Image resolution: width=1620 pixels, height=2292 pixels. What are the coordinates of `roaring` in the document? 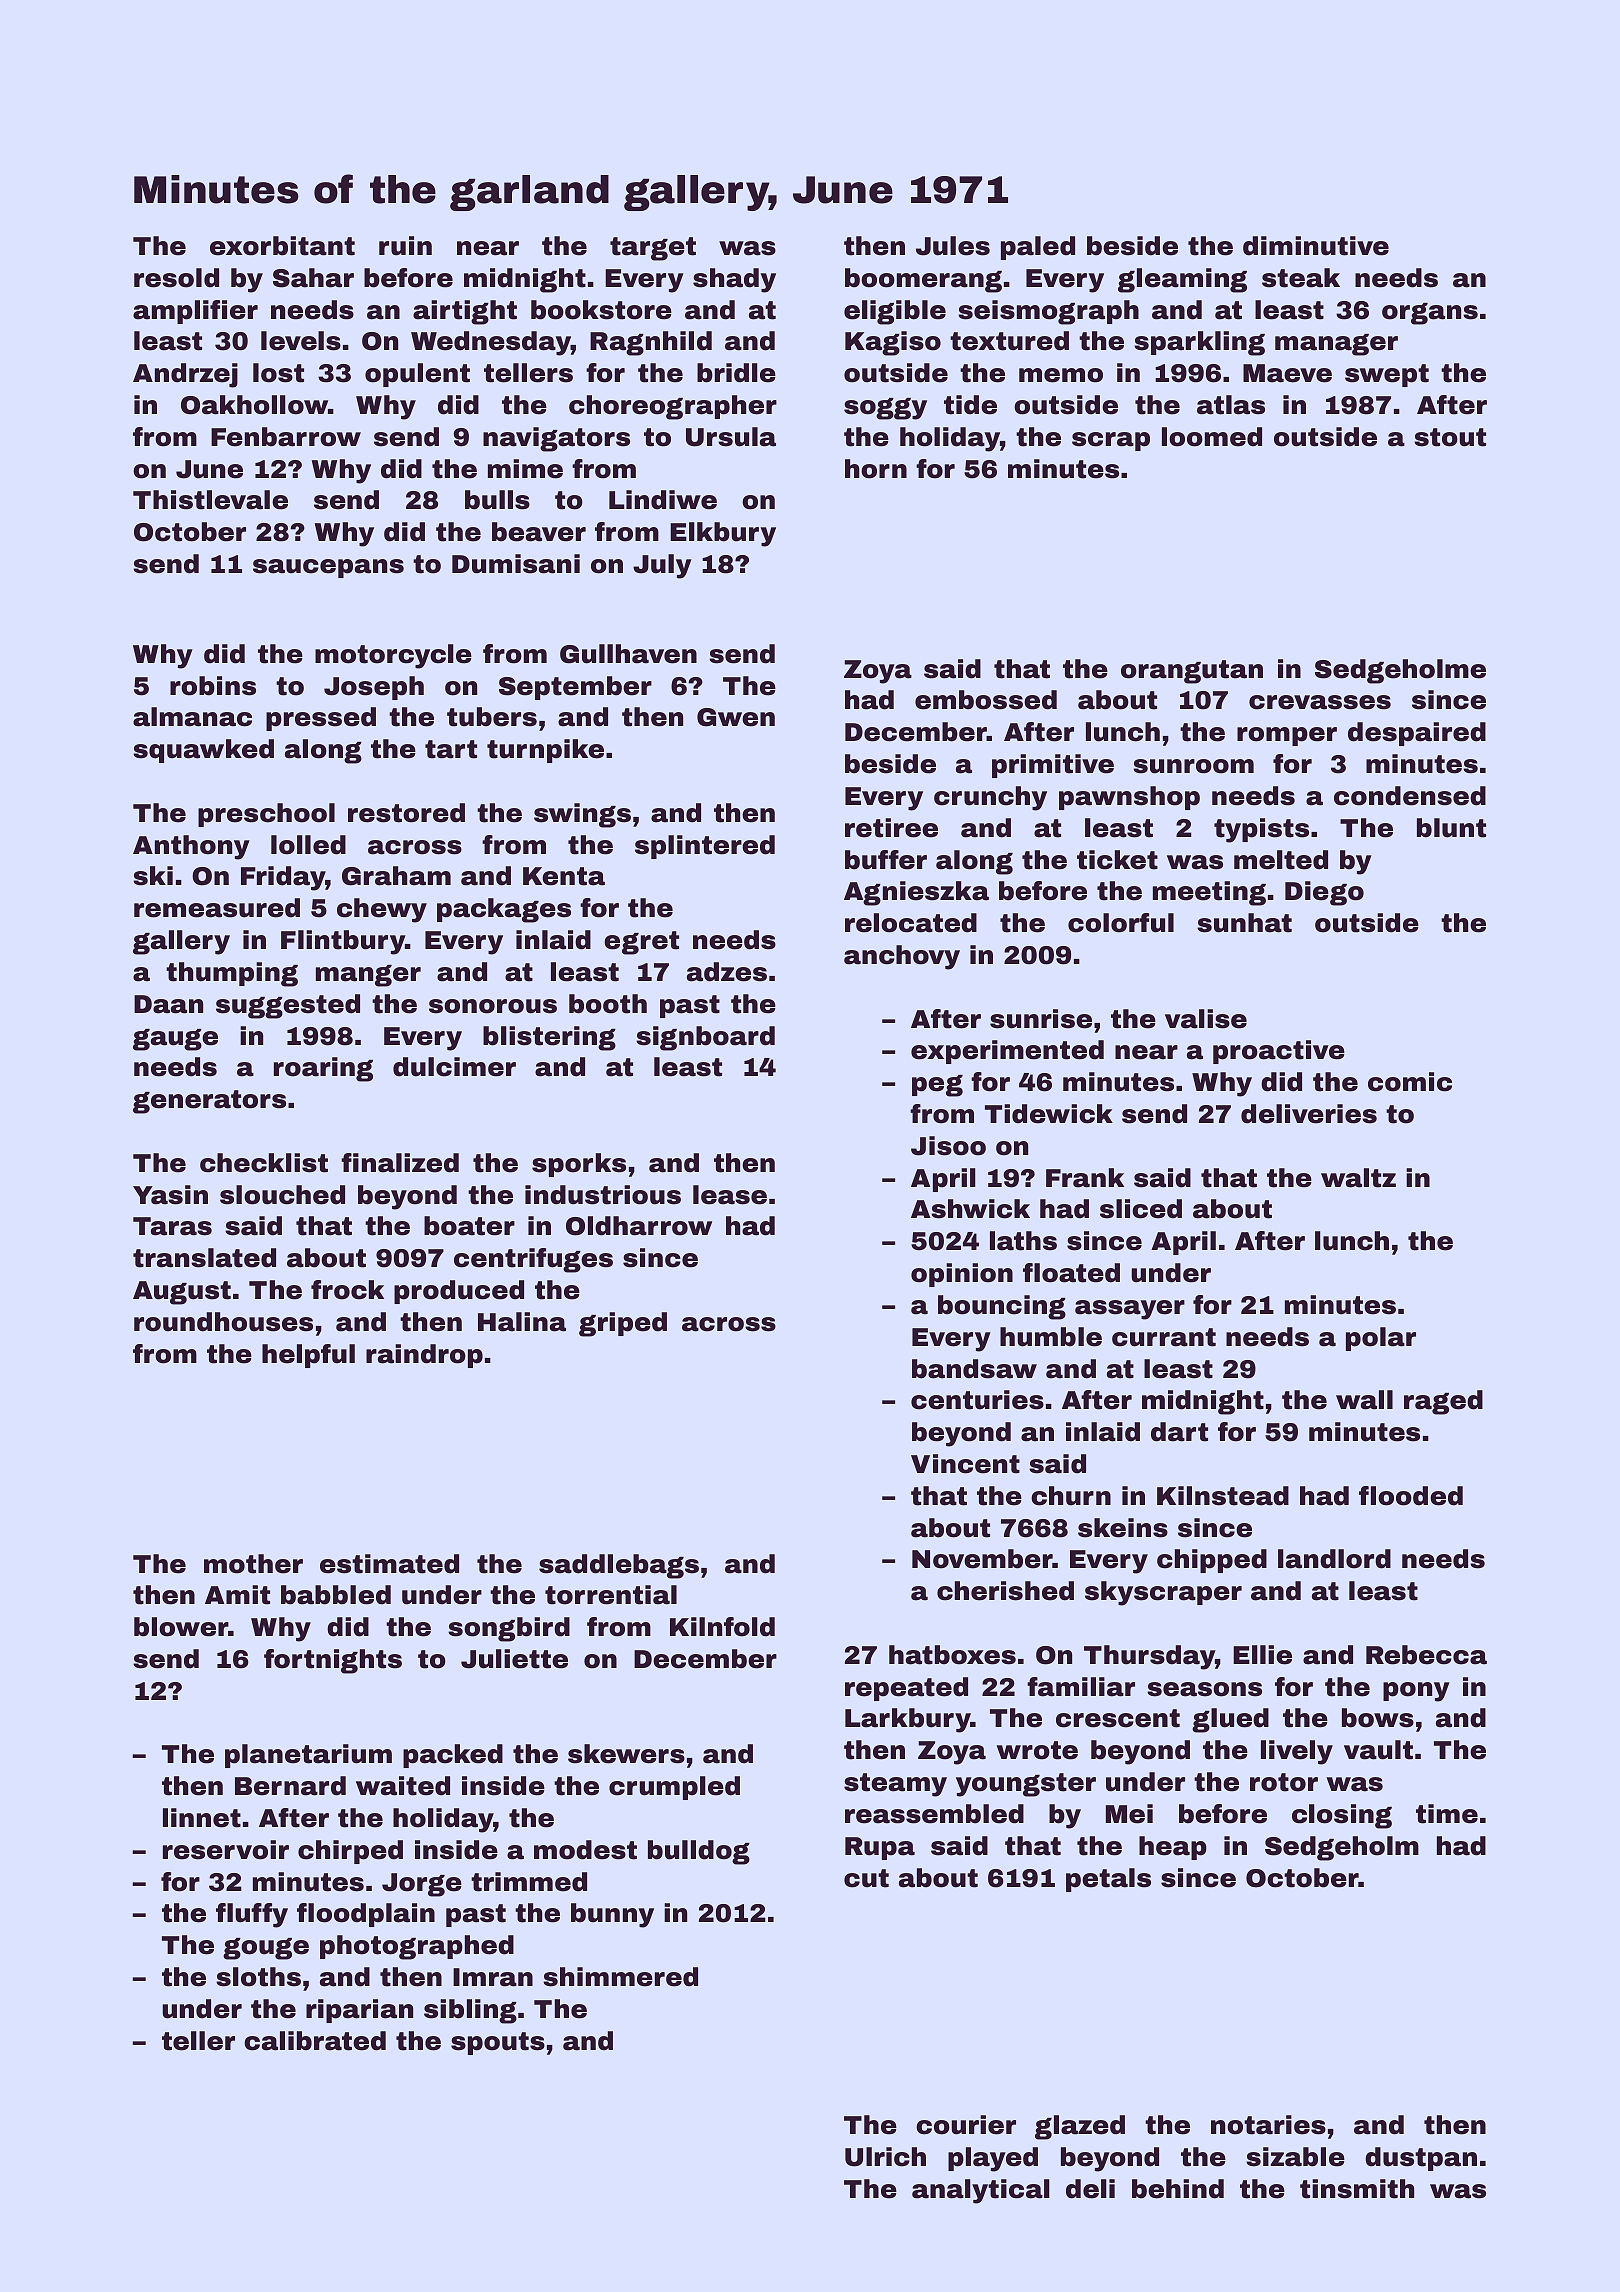 It's located at (323, 1069).
